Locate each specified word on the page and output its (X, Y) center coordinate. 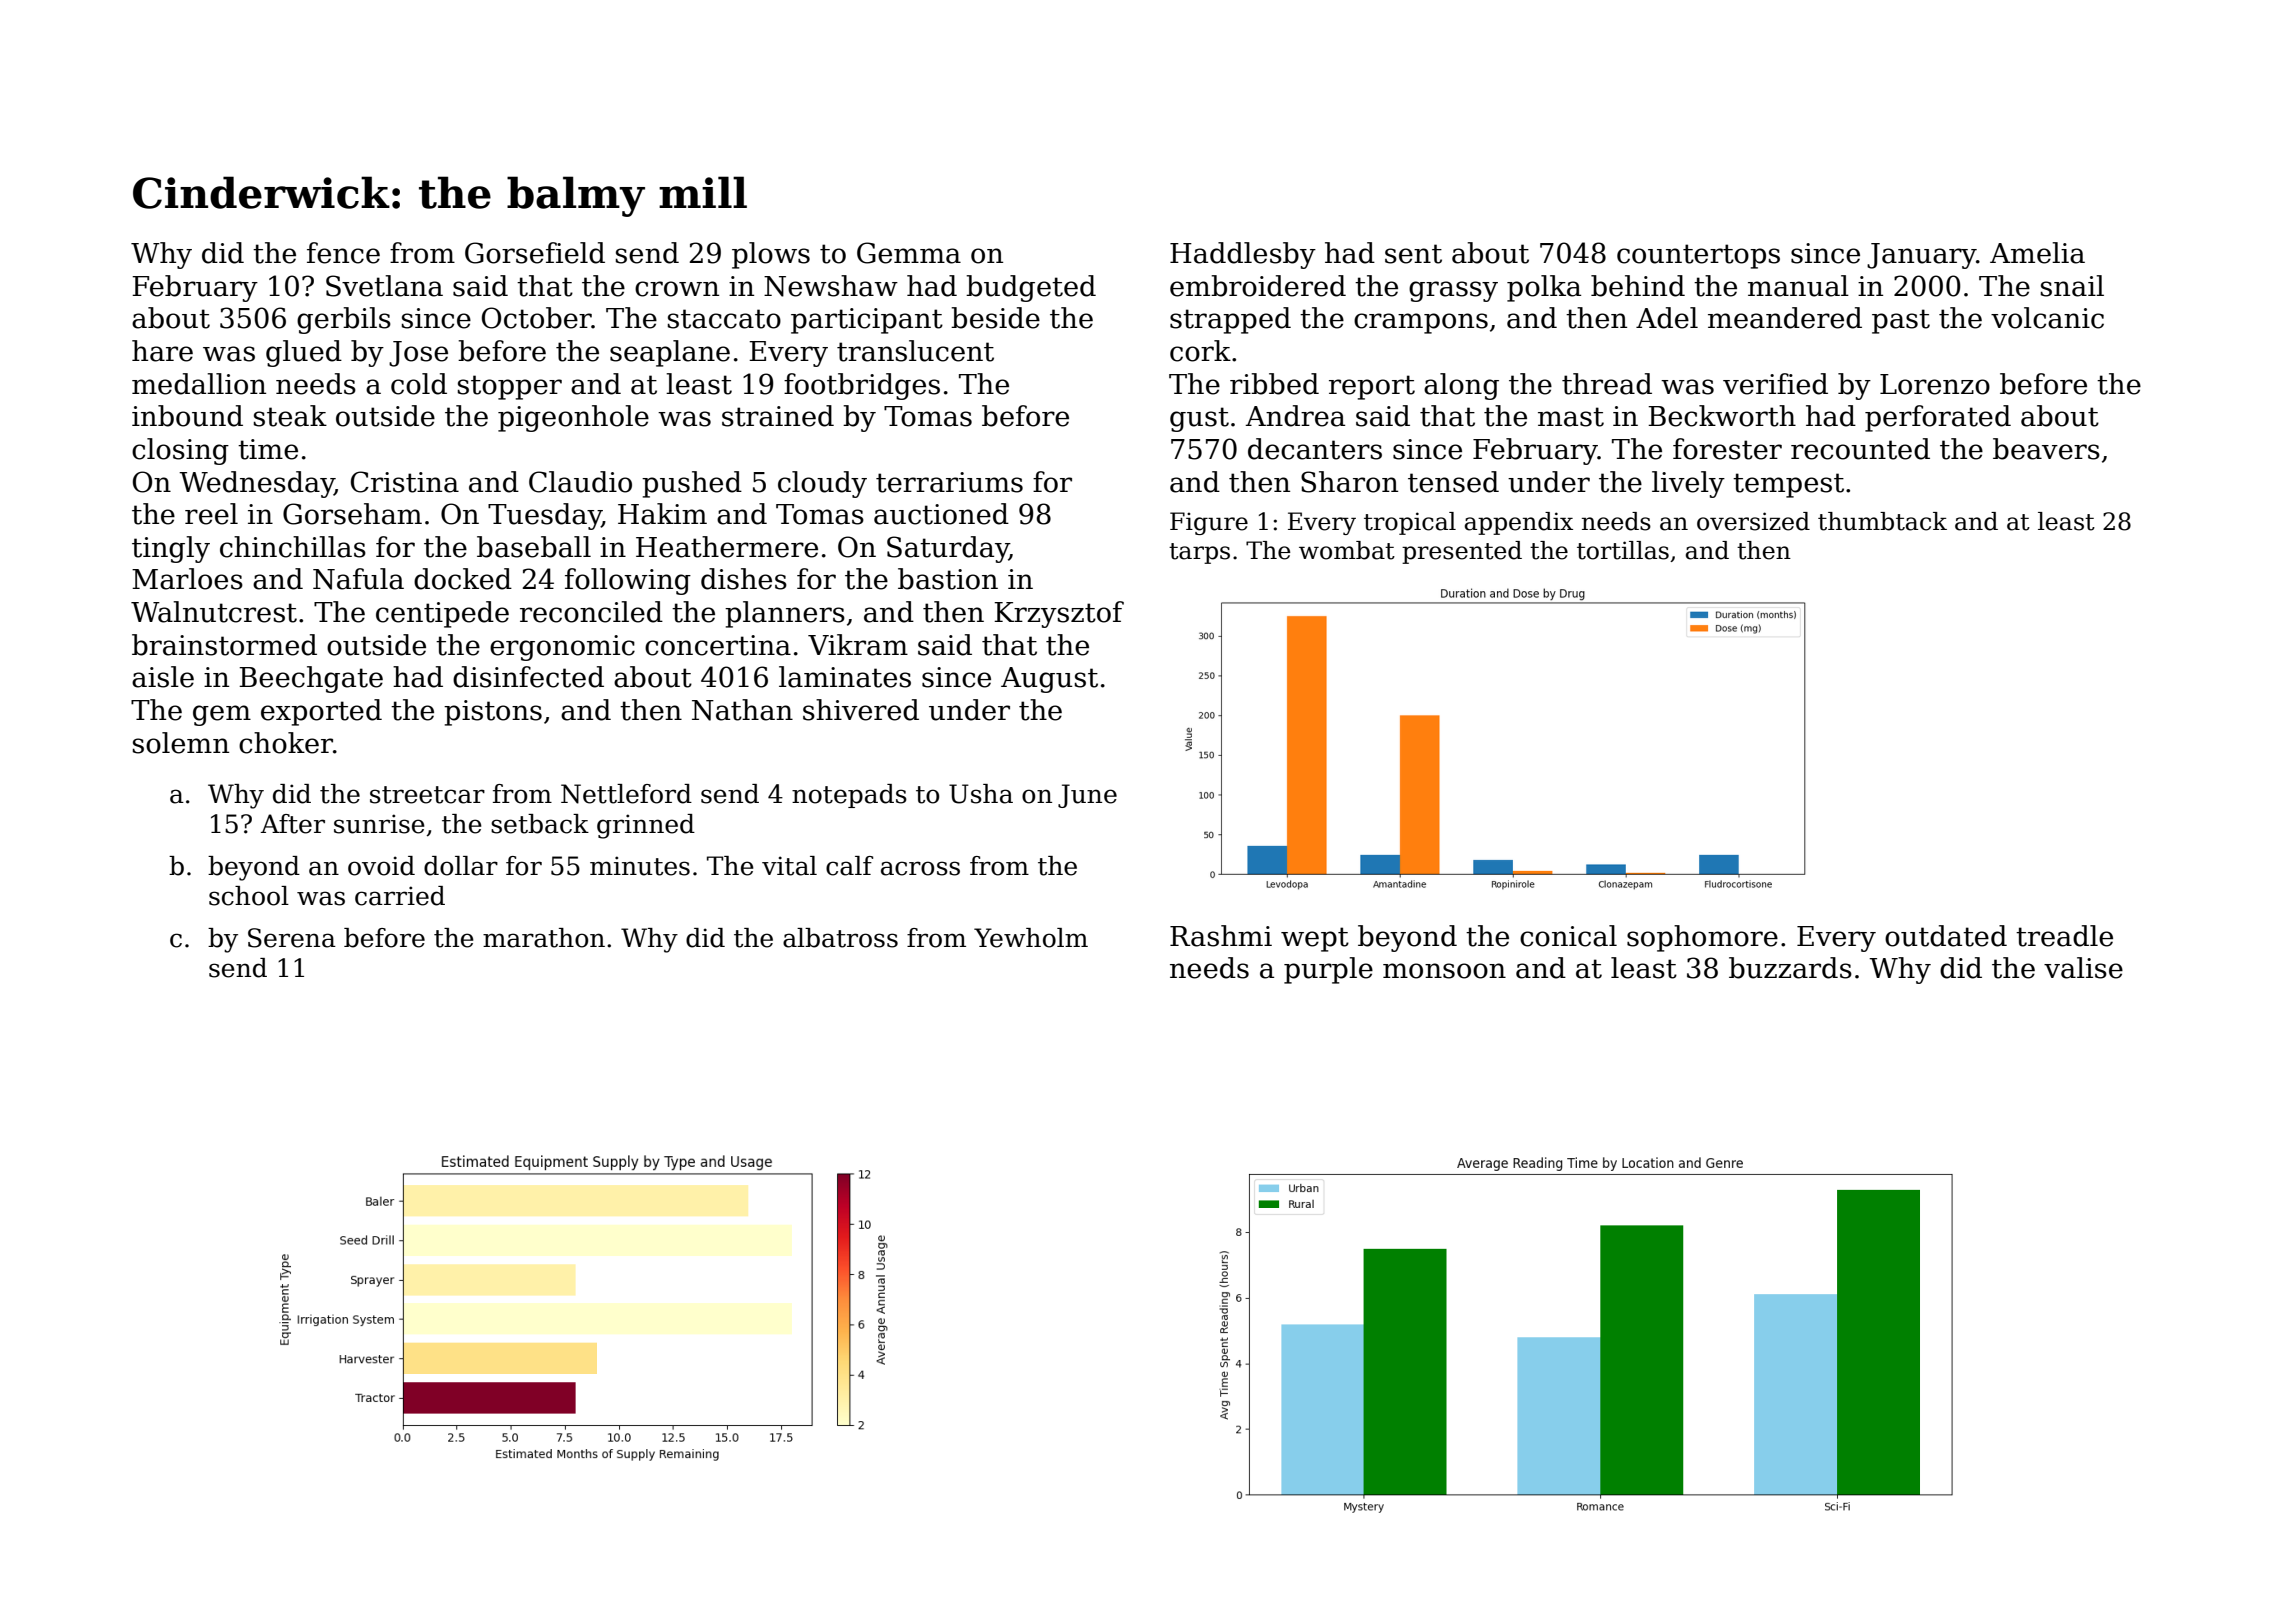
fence (343, 253)
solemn (181, 743)
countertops (1698, 256)
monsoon (1444, 971)
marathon (544, 938)
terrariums (949, 482)
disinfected (528, 677)
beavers (2046, 449)
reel (211, 514)
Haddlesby (1243, 255)
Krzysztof (1059, 614)
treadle (2064, 936)
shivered (861, 710)
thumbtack (1882, 521)
